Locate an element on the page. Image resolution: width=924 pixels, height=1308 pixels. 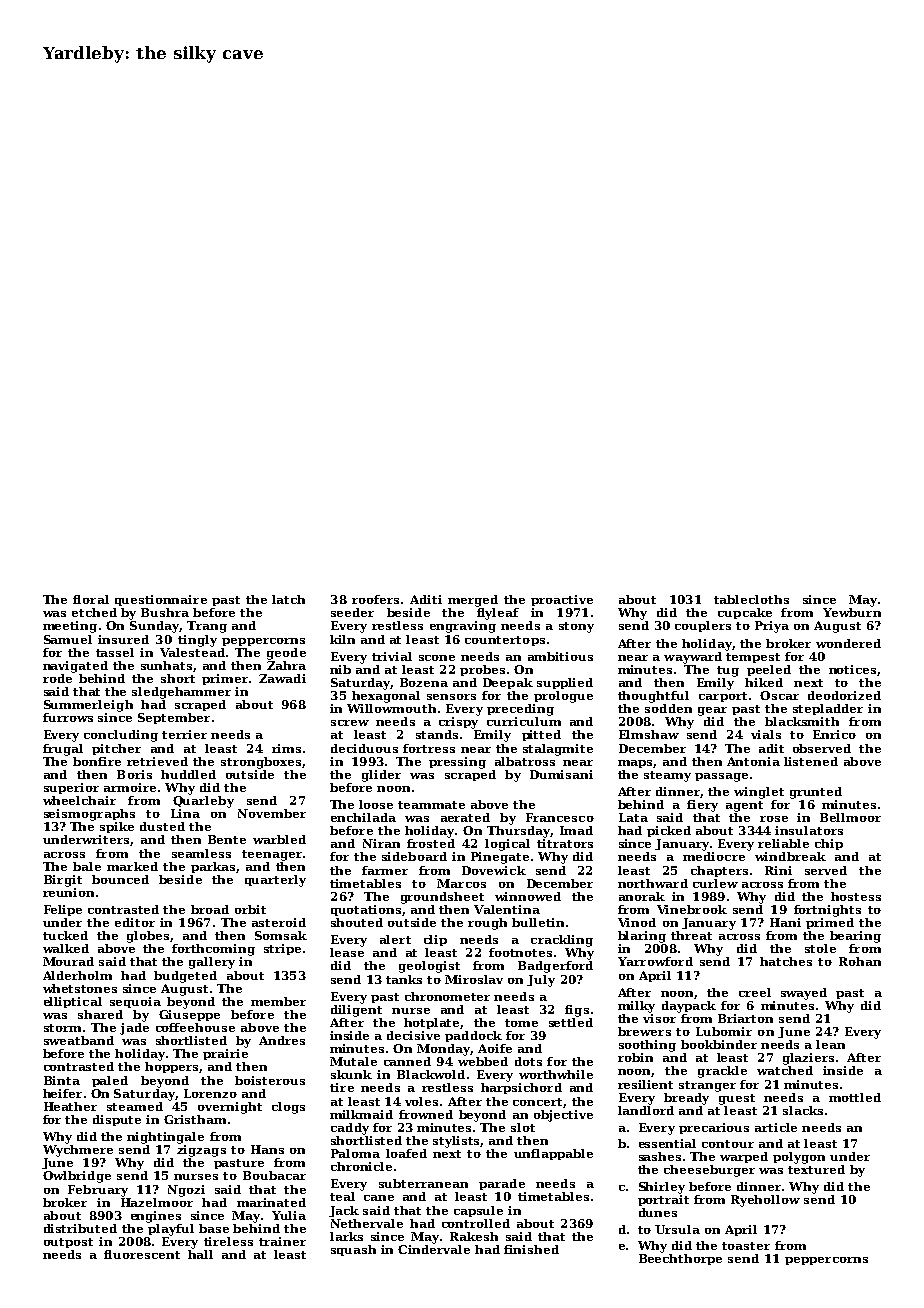
Felipe is located at coordinates (63, 910).
